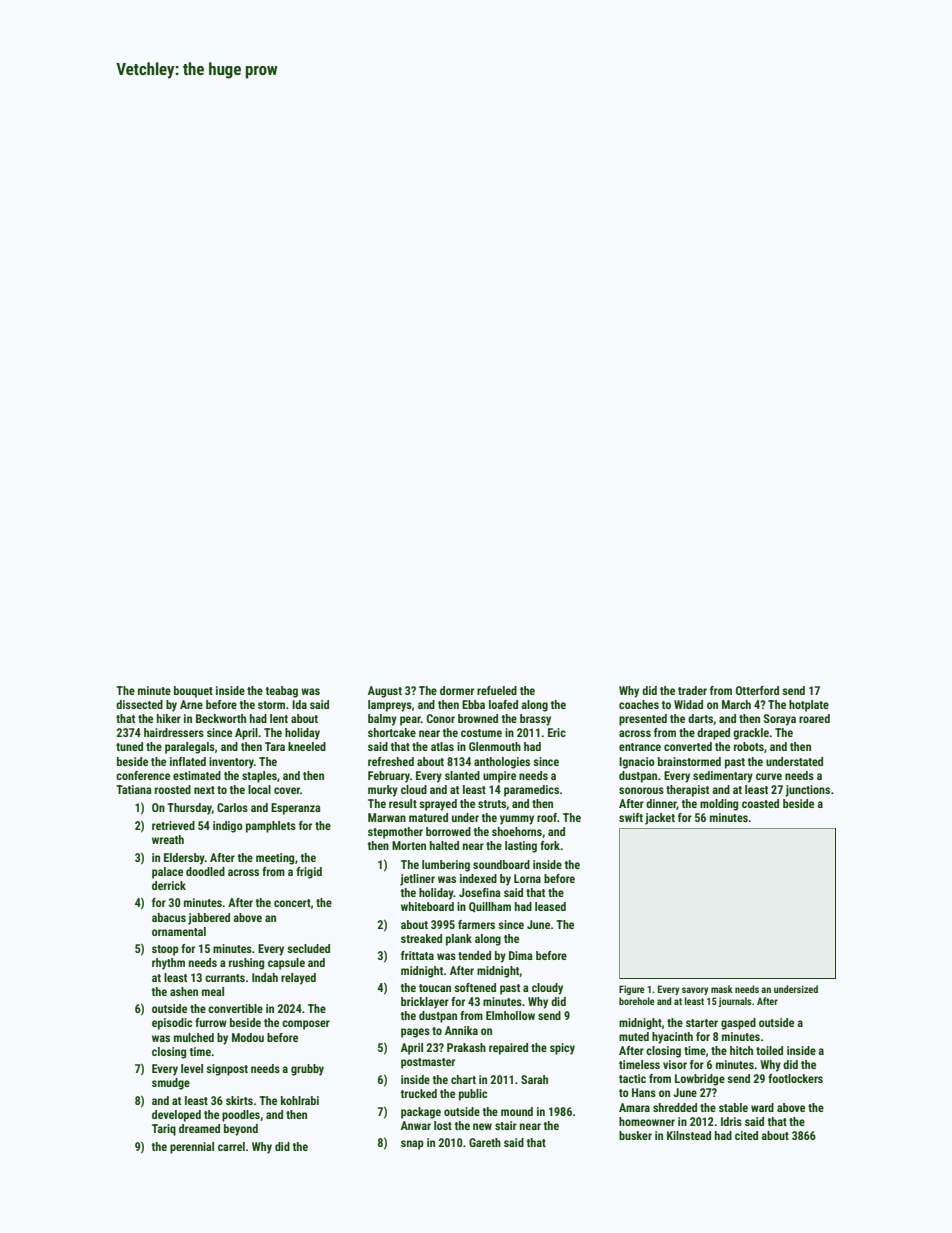 The width and height of the image is (952, 1233). I want to click on bouquet, so click(193, 692).
